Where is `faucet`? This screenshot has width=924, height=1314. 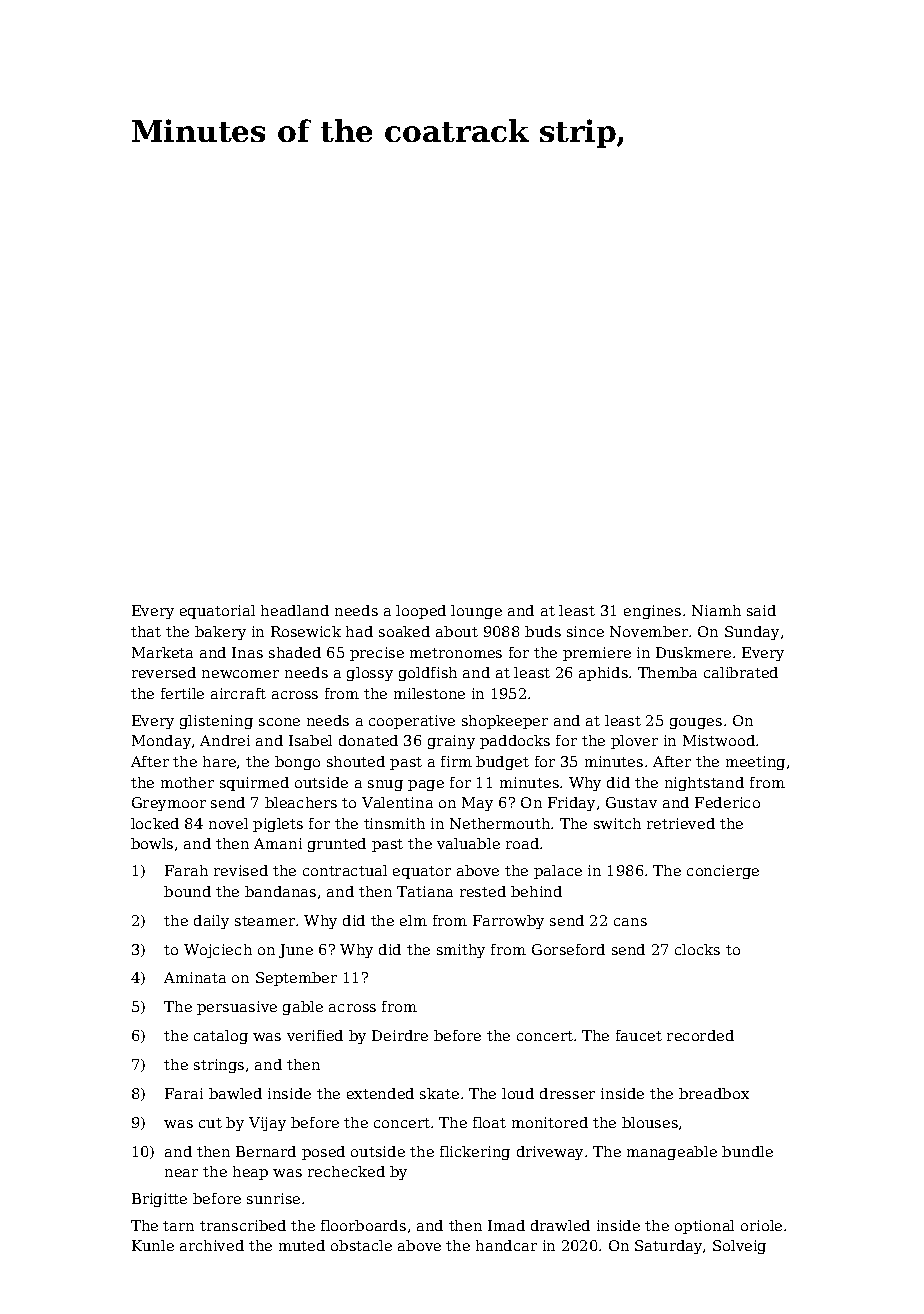
faucet is located at coordinates (639, 1035).
